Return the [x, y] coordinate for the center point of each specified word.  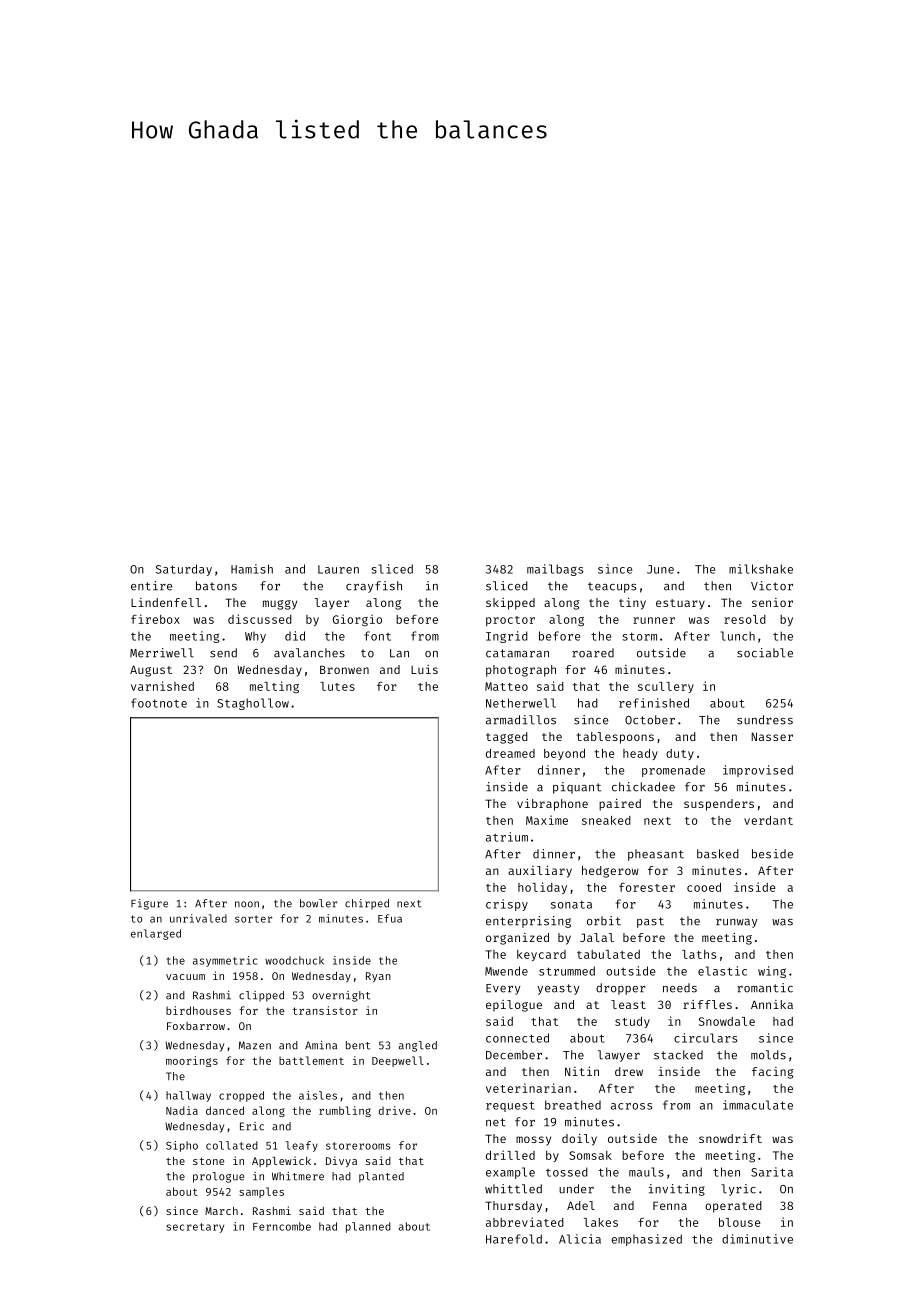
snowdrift [730, 1138]
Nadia [182, 1110]
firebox [155, 619]
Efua [390, 918]
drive [395, 1110]
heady [640, 754]
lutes [337, 686]
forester [647, 887]
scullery [666, 687]
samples [261, 1192]
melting [274, 687]
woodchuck [294, 960]
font [377, 636]
